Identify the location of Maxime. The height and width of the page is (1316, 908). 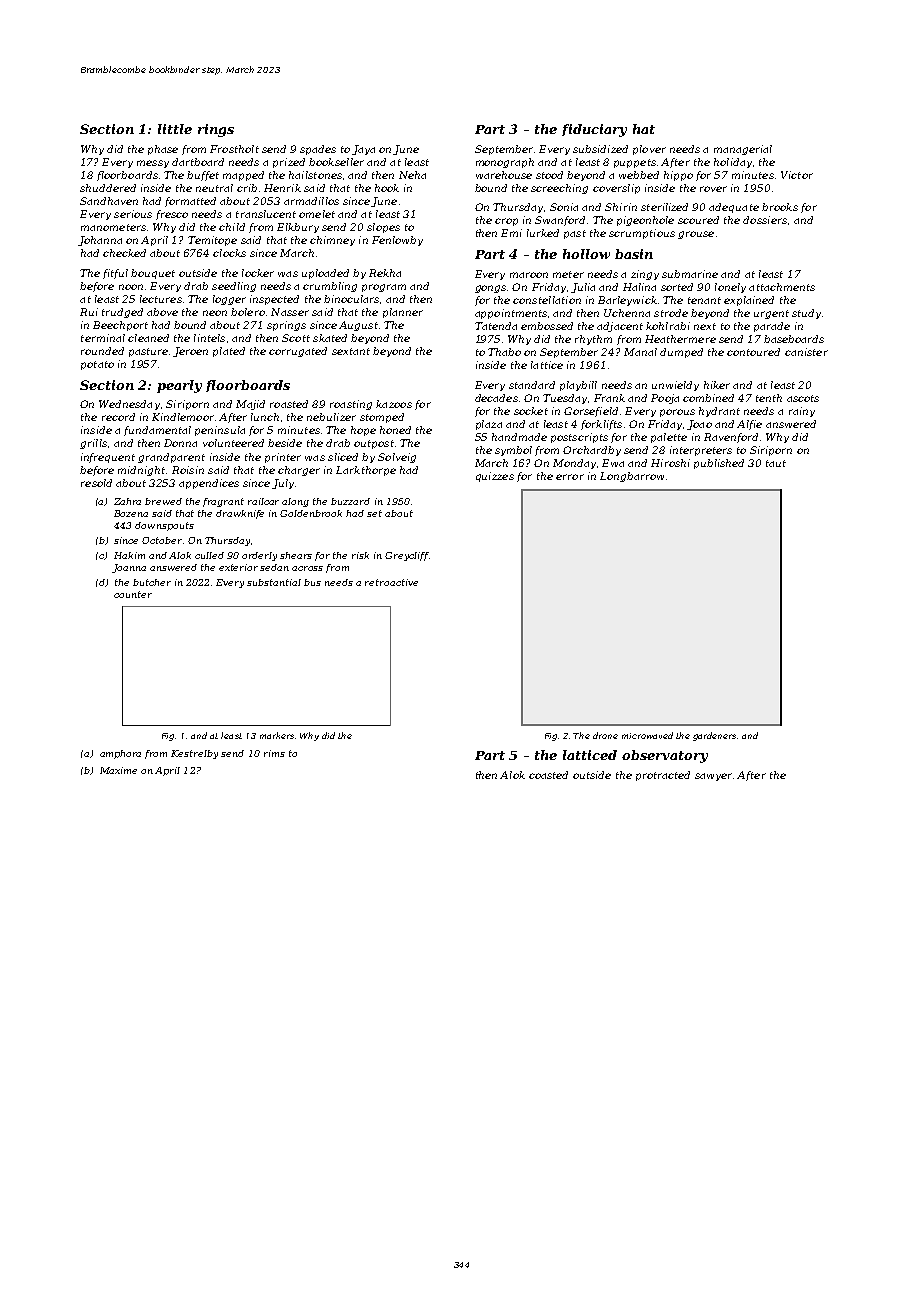
(118, 770).
